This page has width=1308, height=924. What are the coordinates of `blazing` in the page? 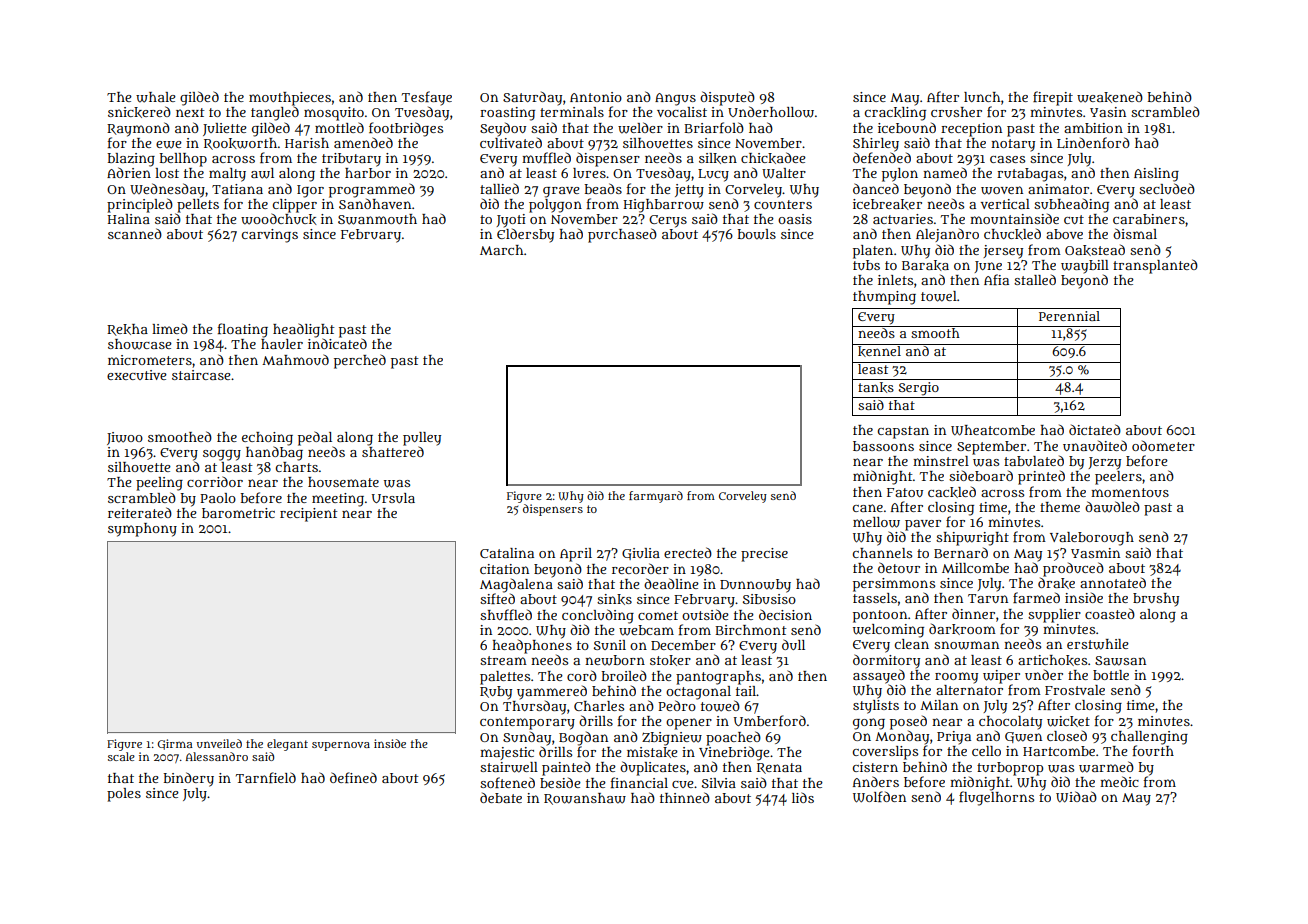 It's located at (131, 160).
